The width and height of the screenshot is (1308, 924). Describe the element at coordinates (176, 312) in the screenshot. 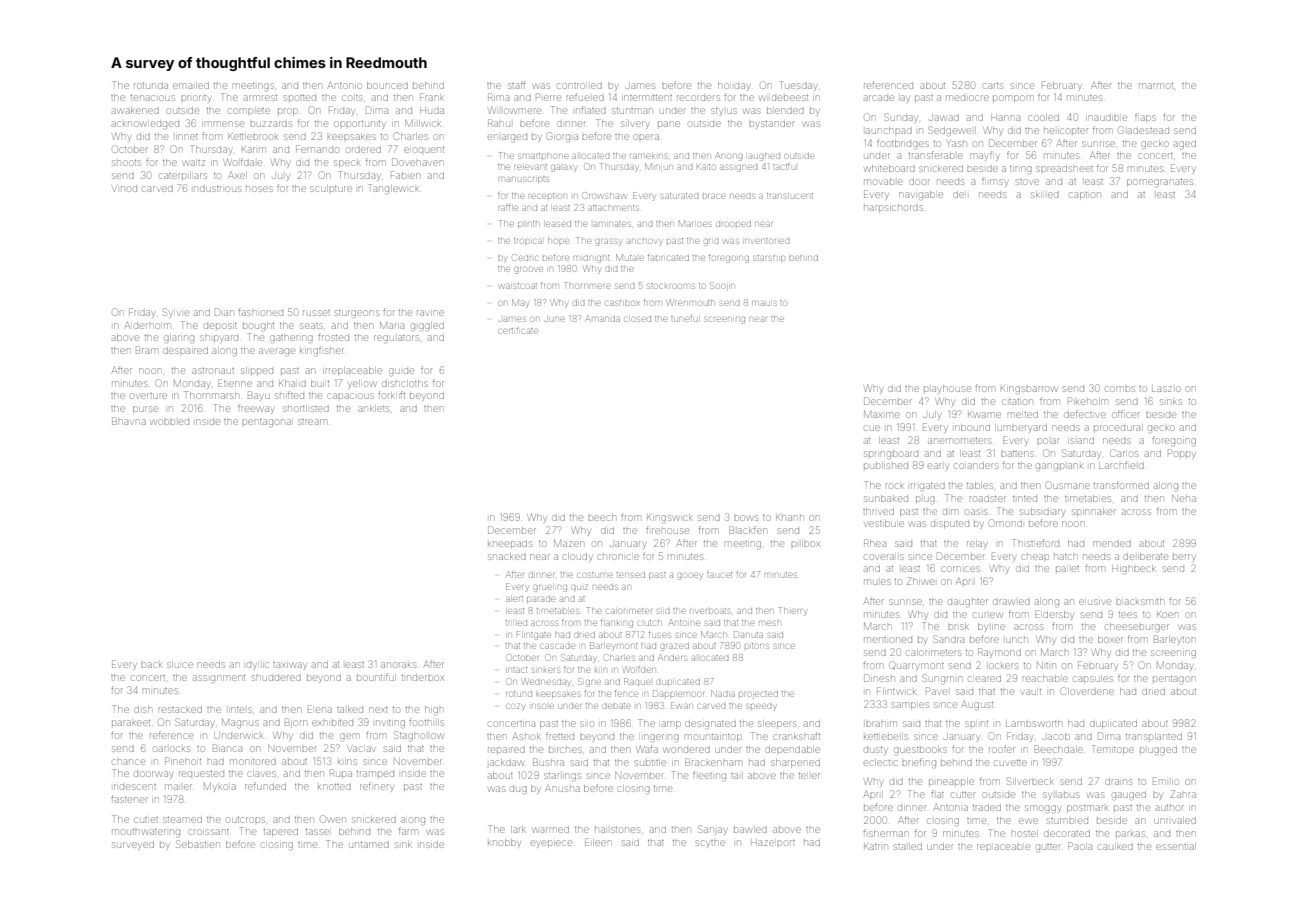

I see `Sylvie` at that location.
